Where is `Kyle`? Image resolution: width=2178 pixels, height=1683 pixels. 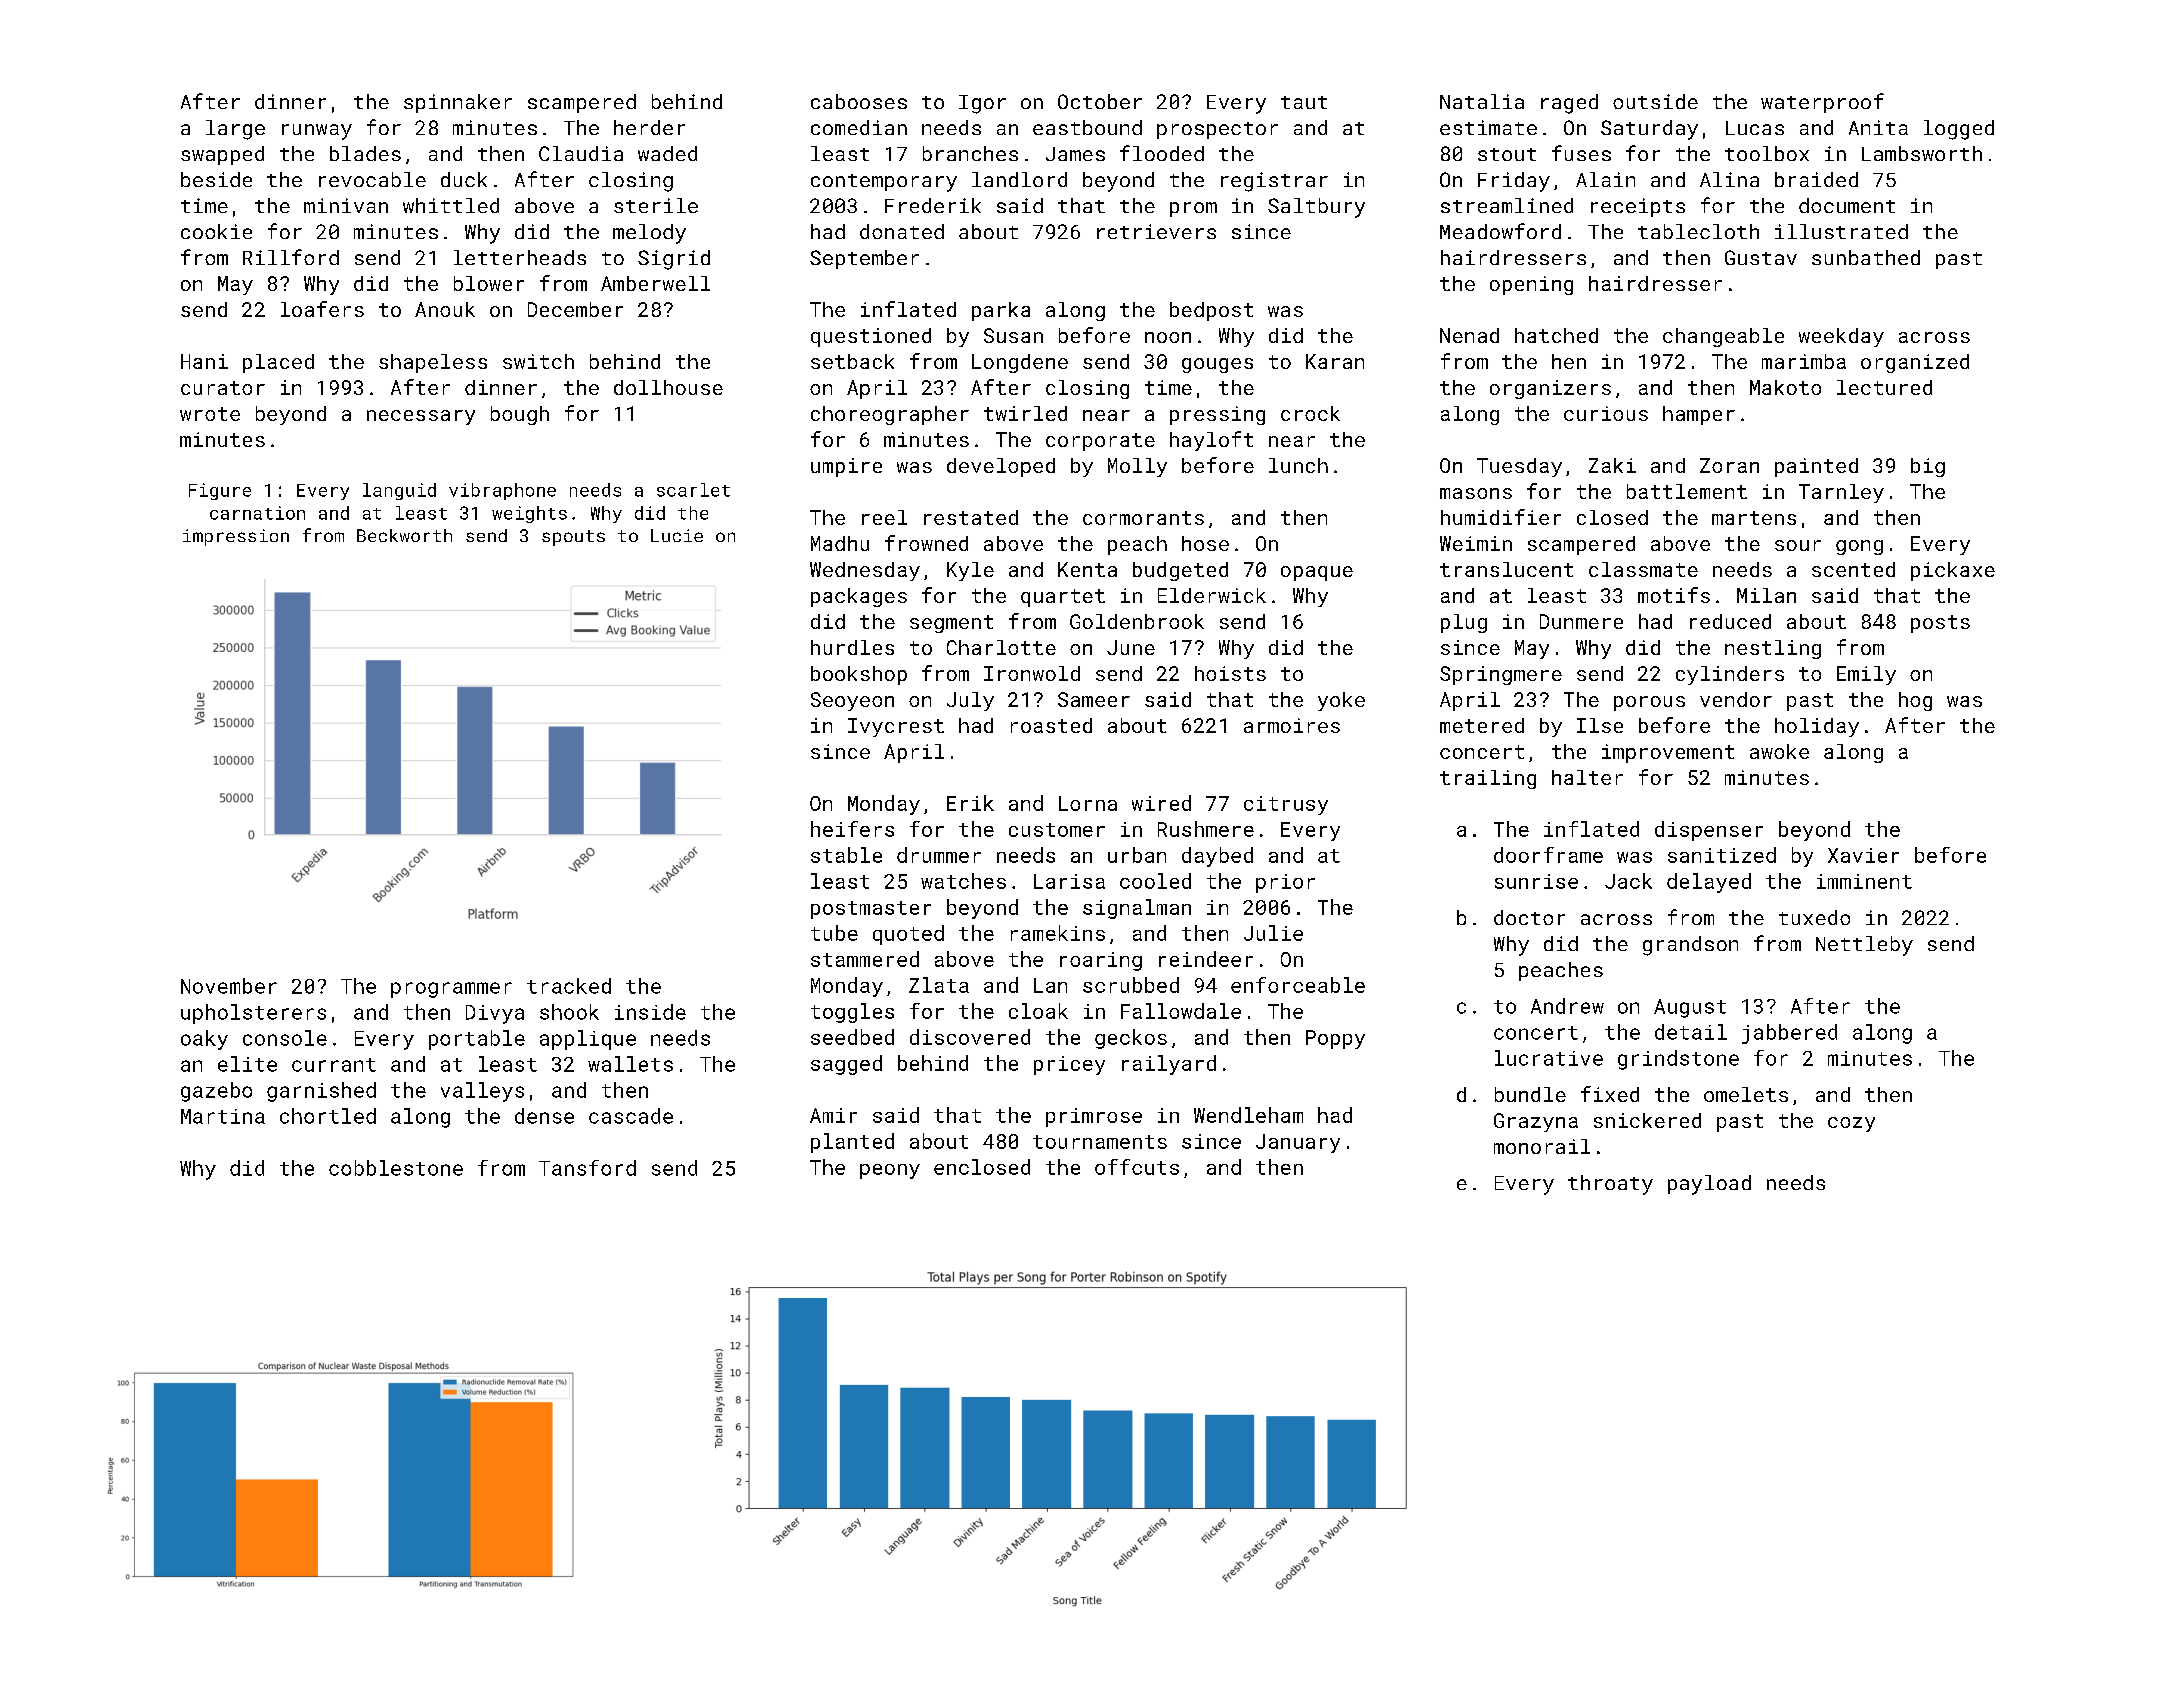
Kyle is located at coordinates (970, 571).
